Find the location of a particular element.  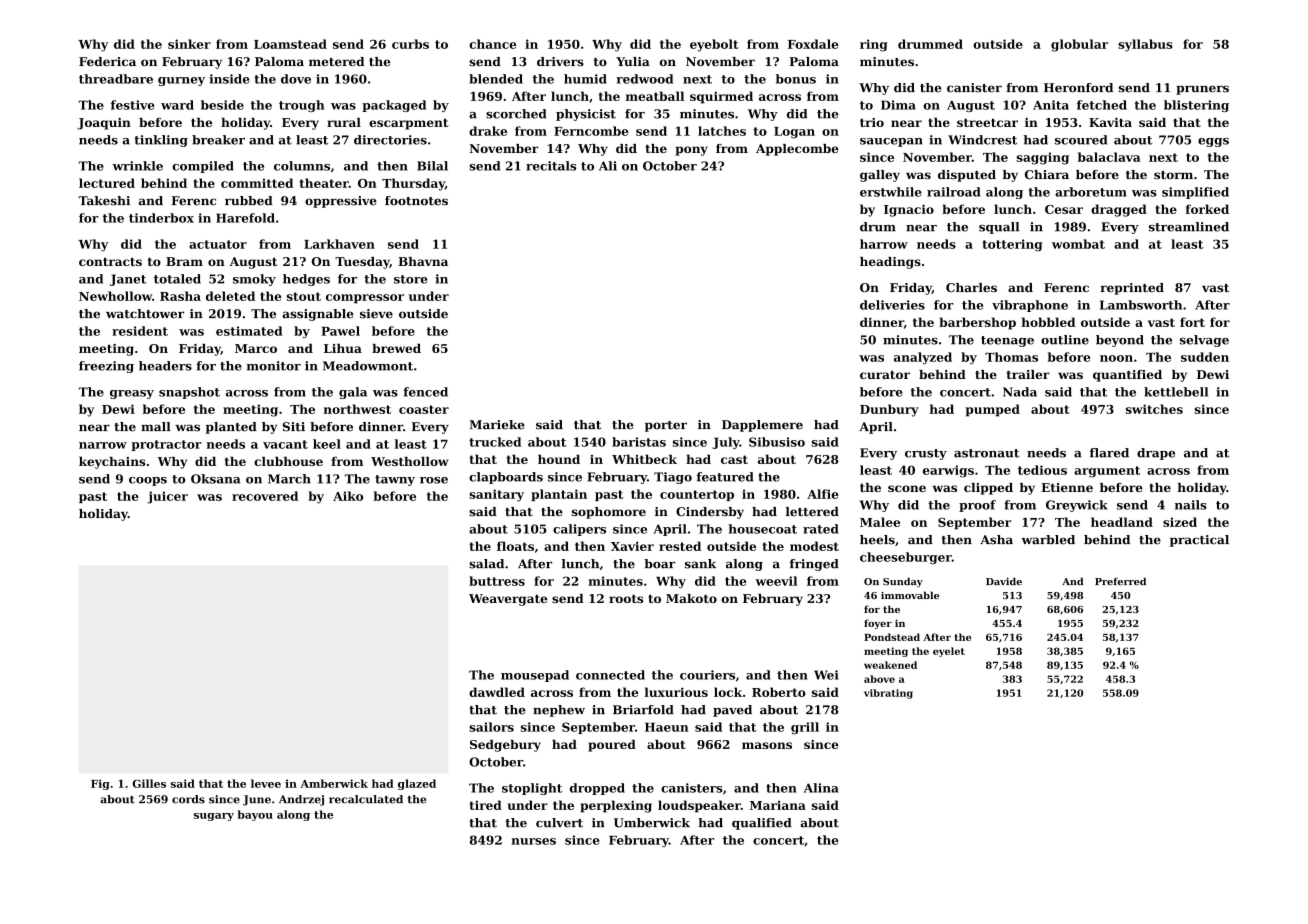

fenced is located at coordinates (425, 392).
